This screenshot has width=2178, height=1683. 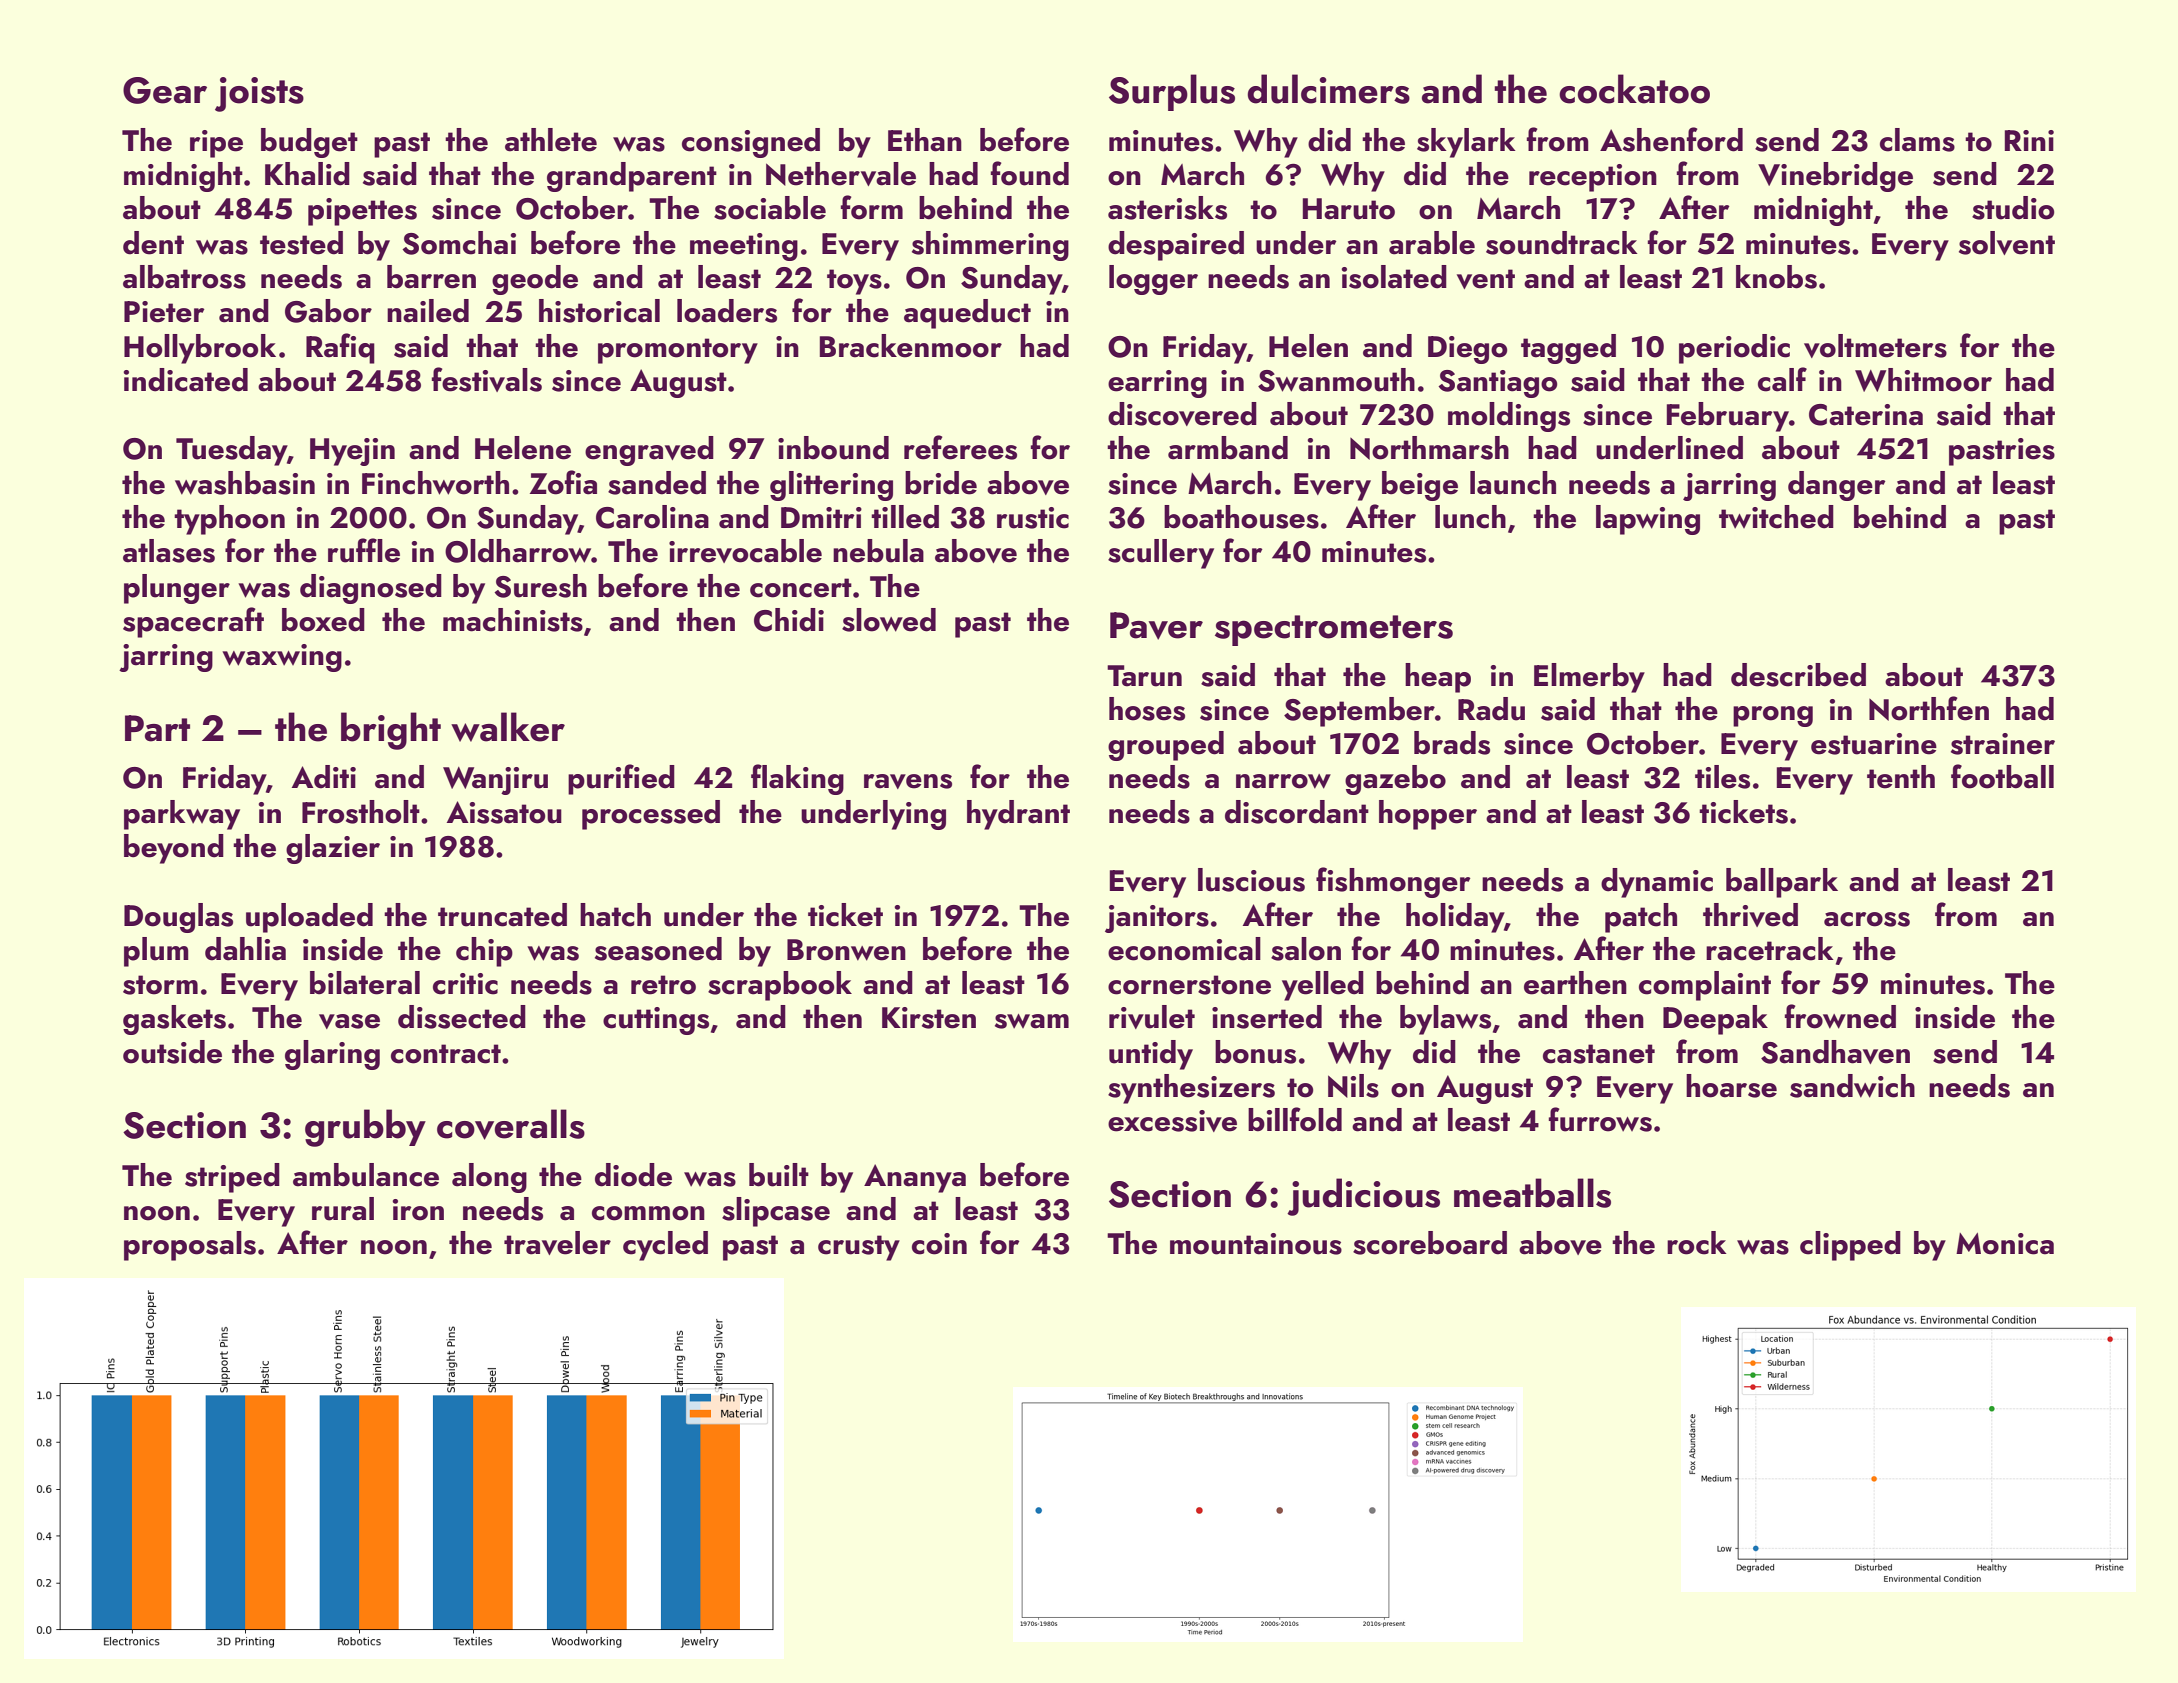 I want to click on Paver, so click(x=1156, y=626).
